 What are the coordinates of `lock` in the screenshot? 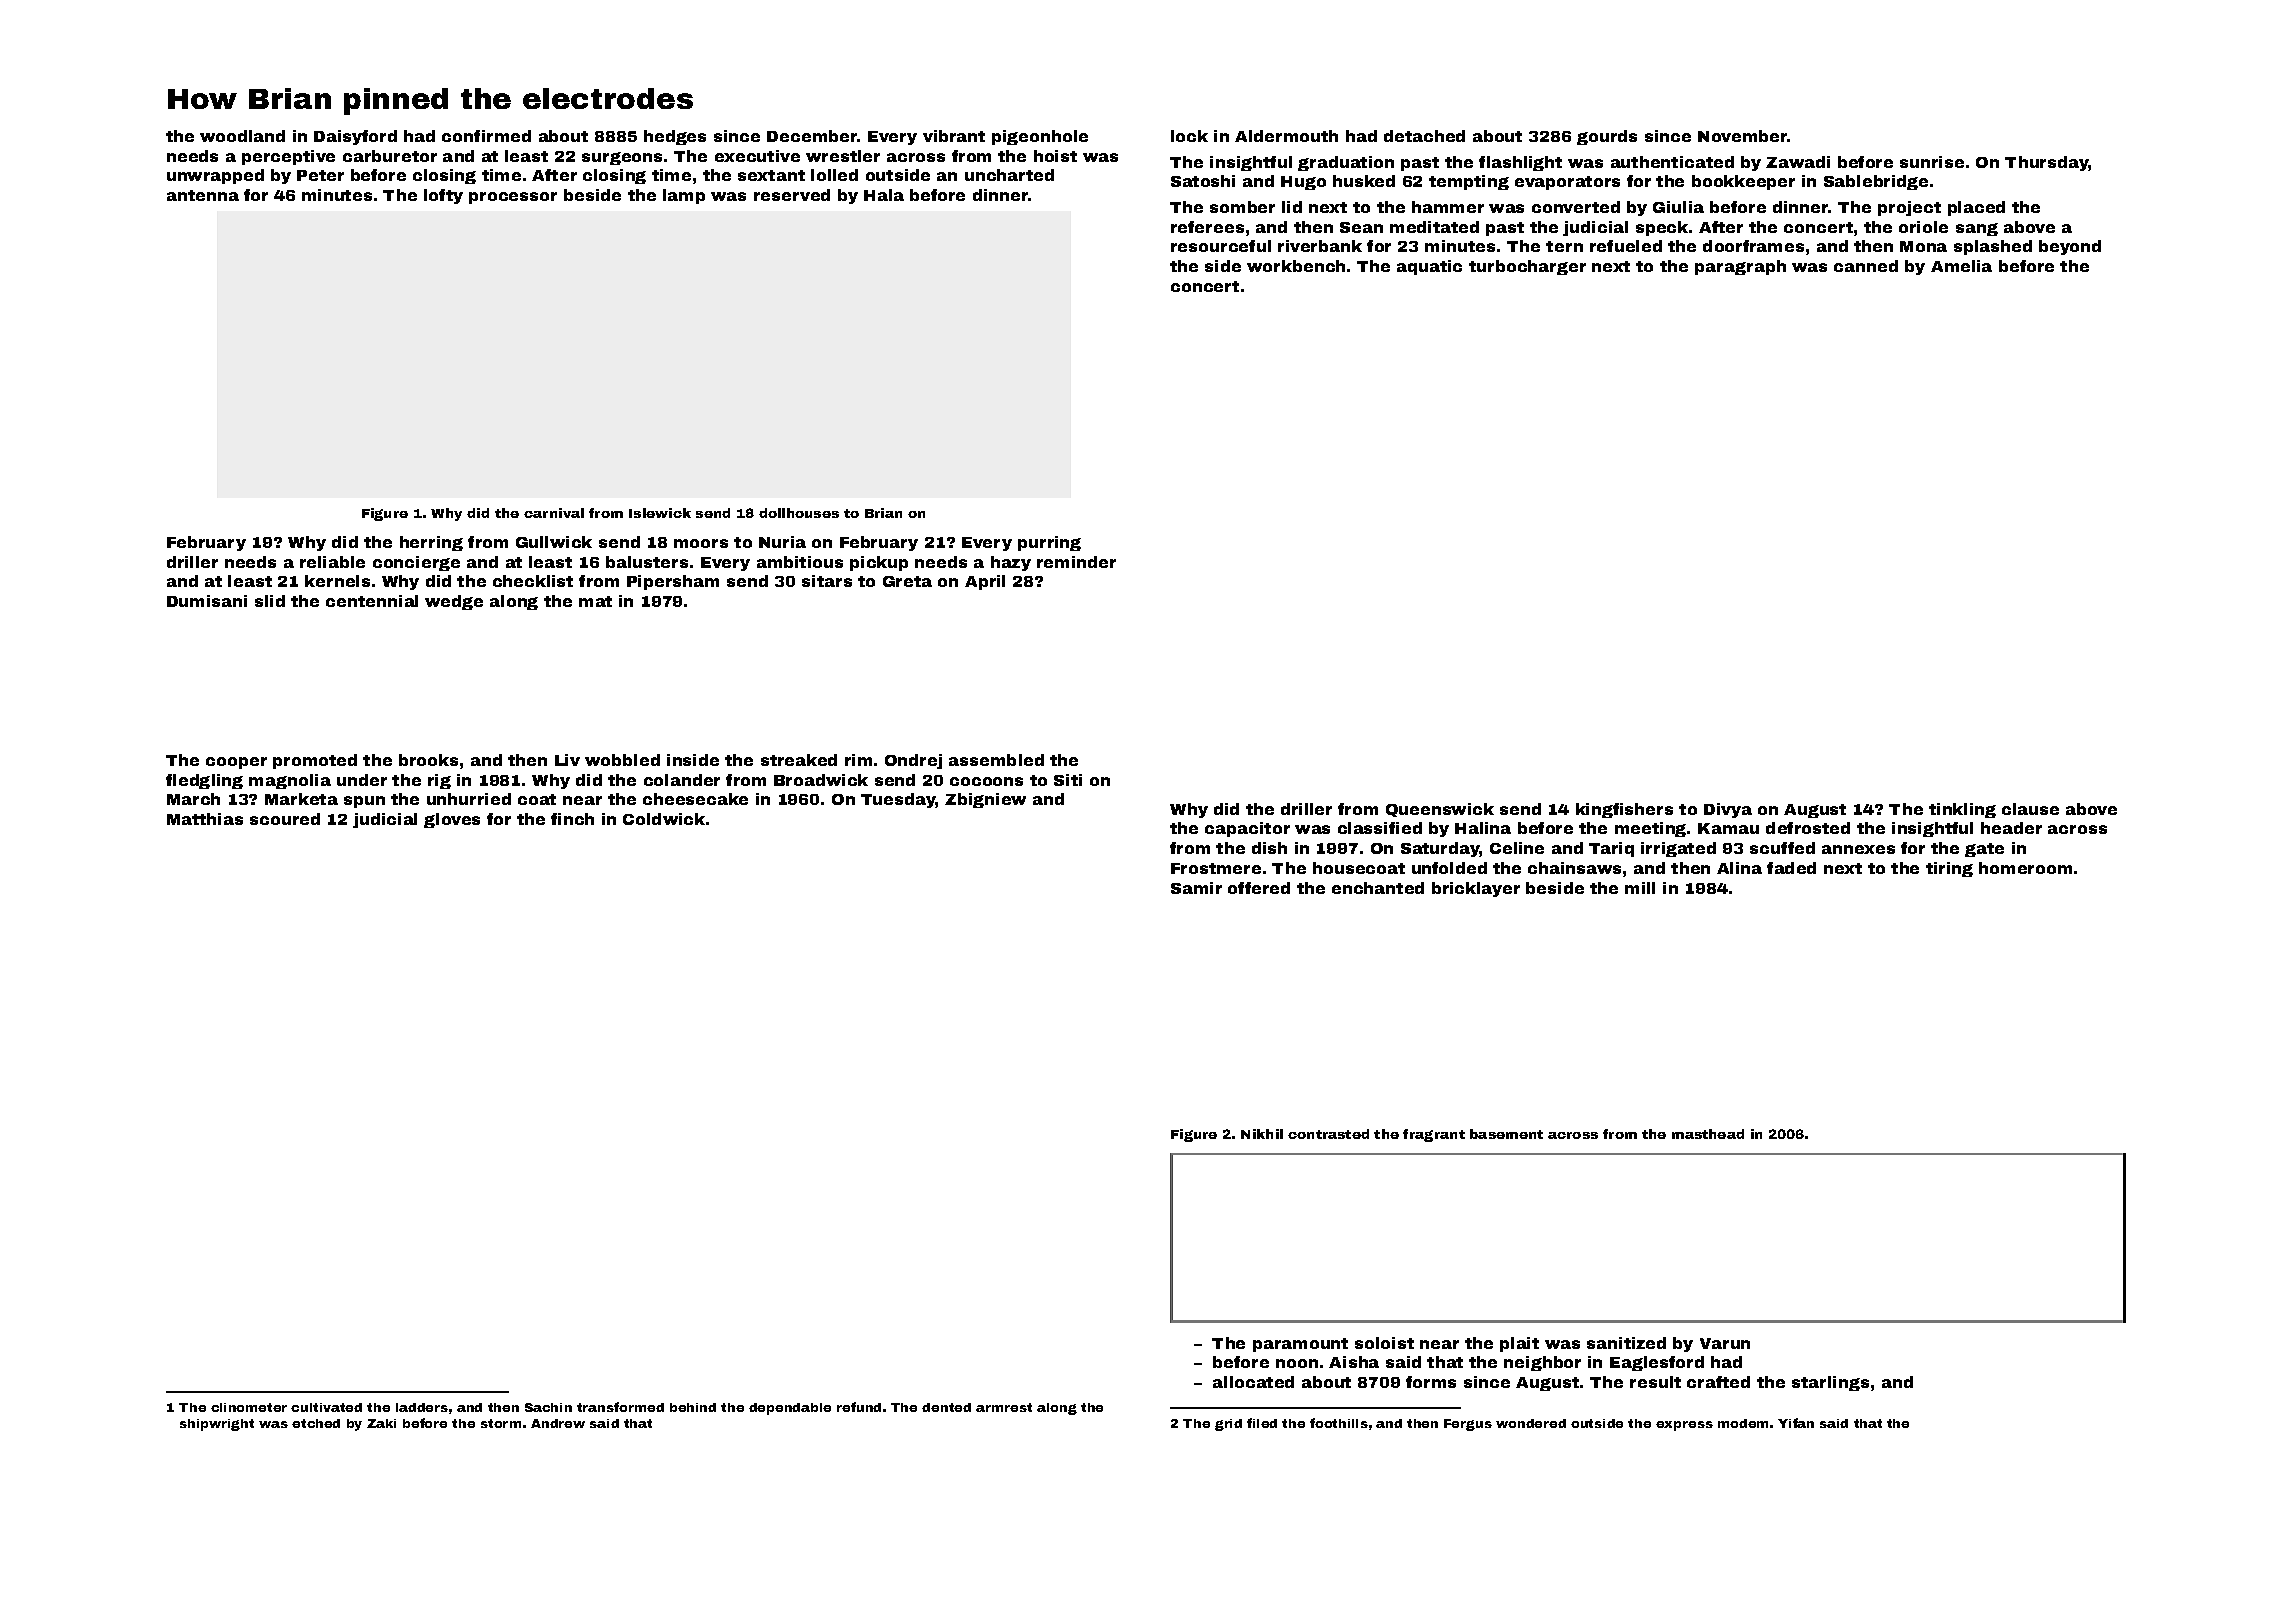 It's located at (1189, 136).
